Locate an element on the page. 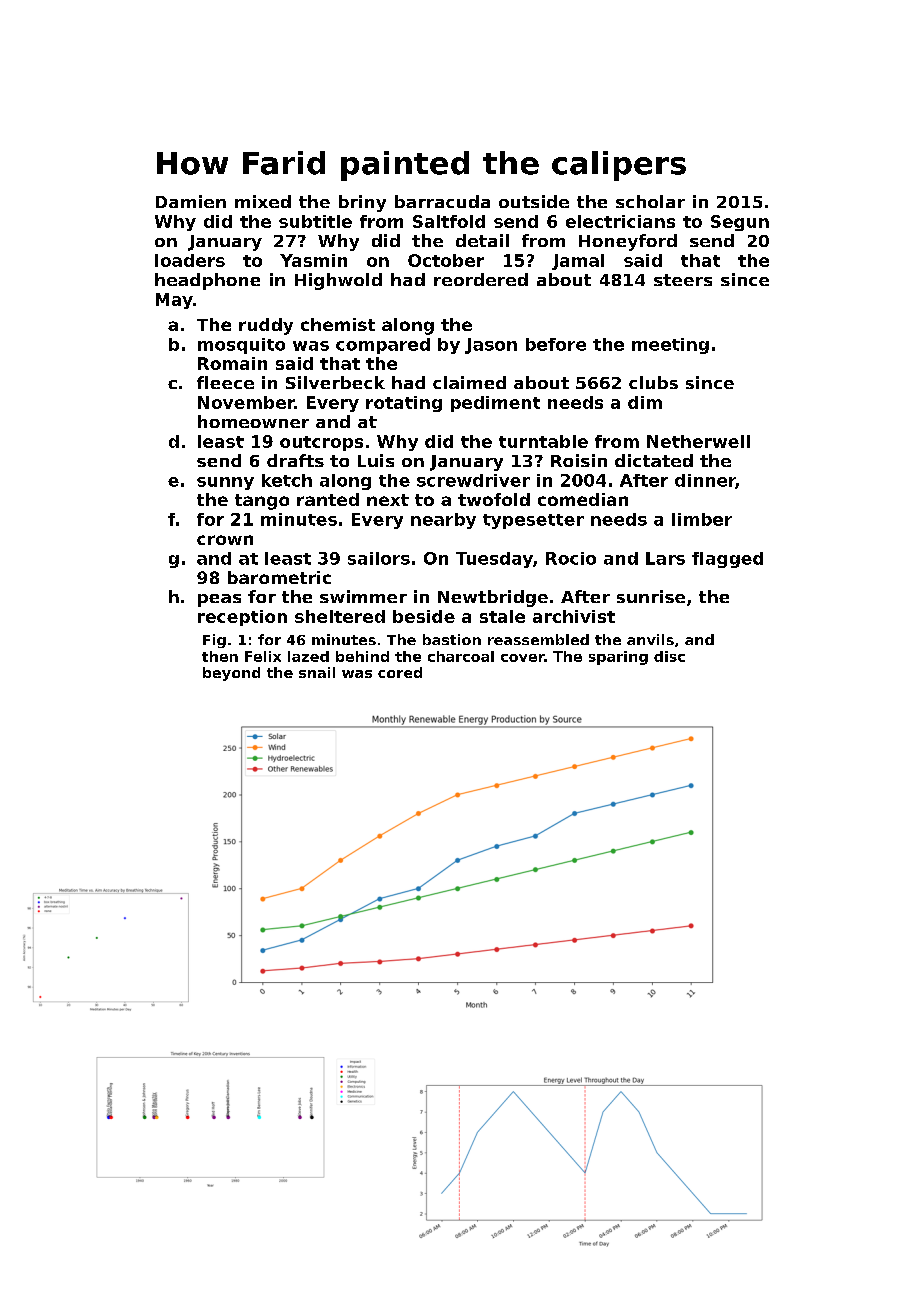 The width and height of the page is (924, 1311). scholar is located at coordinates (650, 201).
